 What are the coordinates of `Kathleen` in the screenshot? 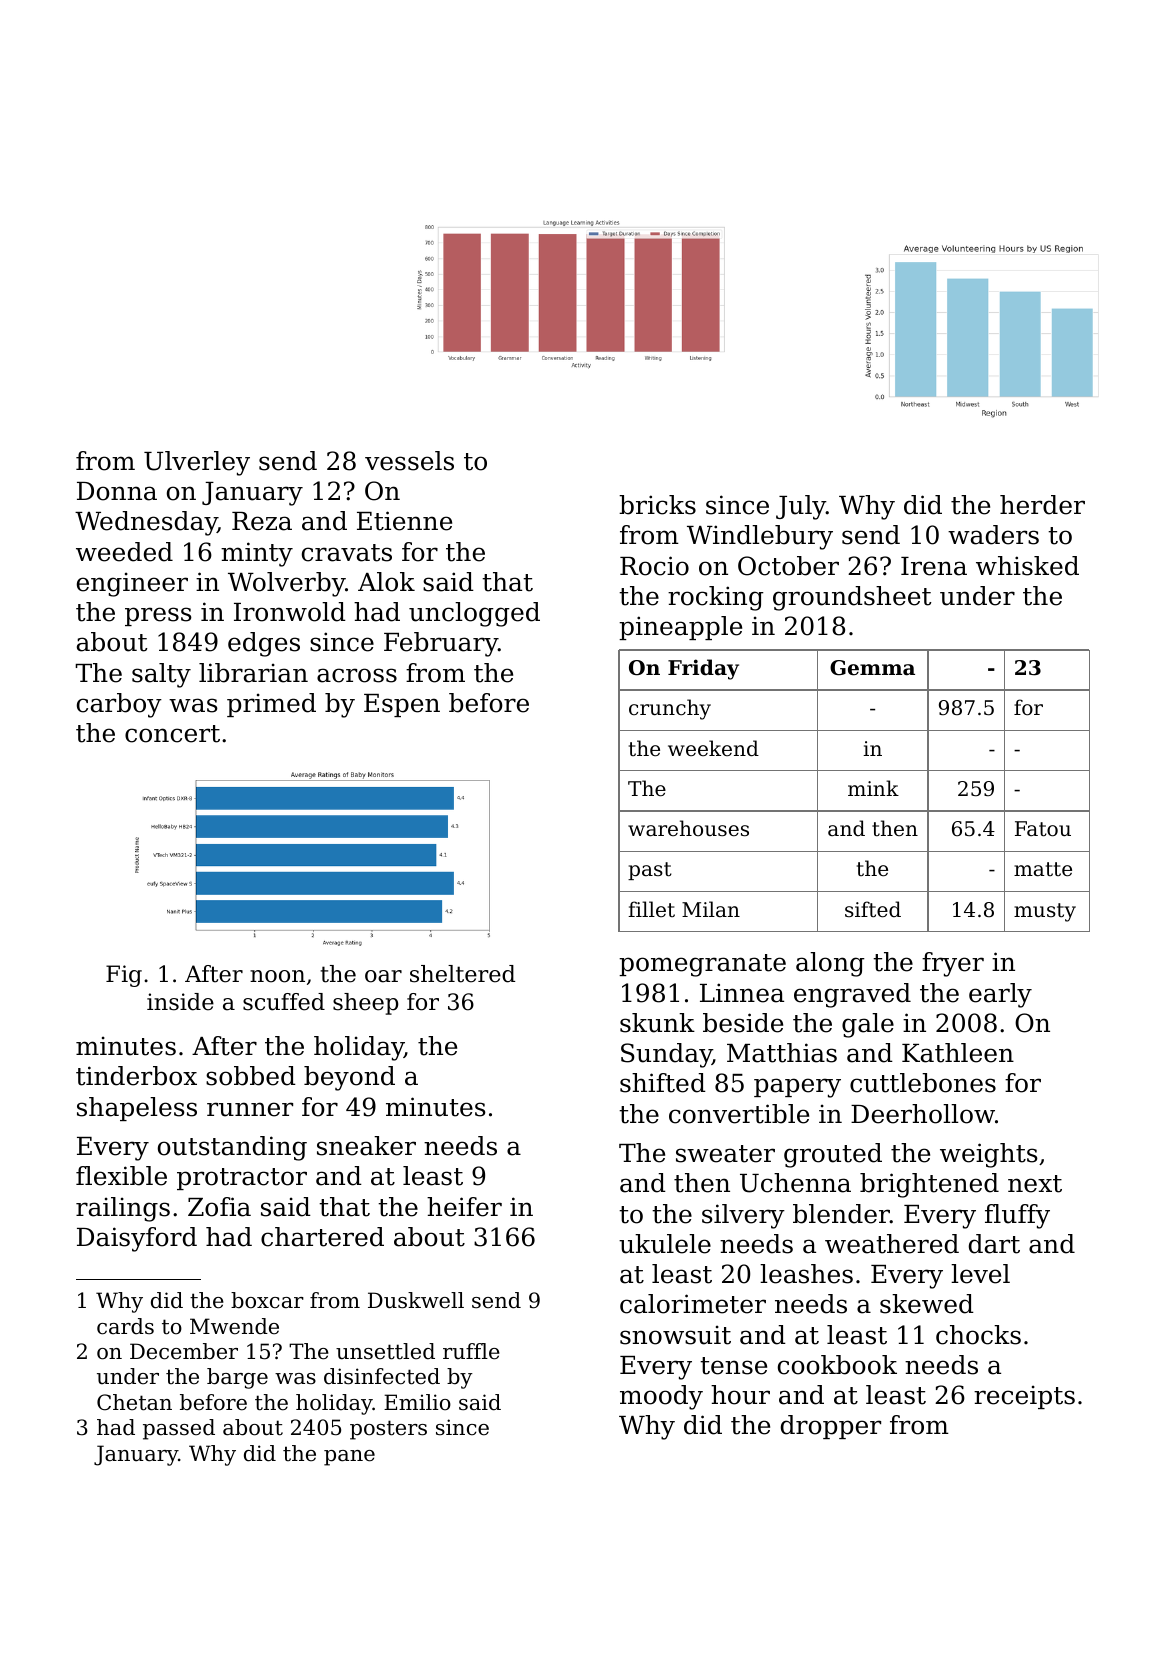 It's located at (958, 1053).
